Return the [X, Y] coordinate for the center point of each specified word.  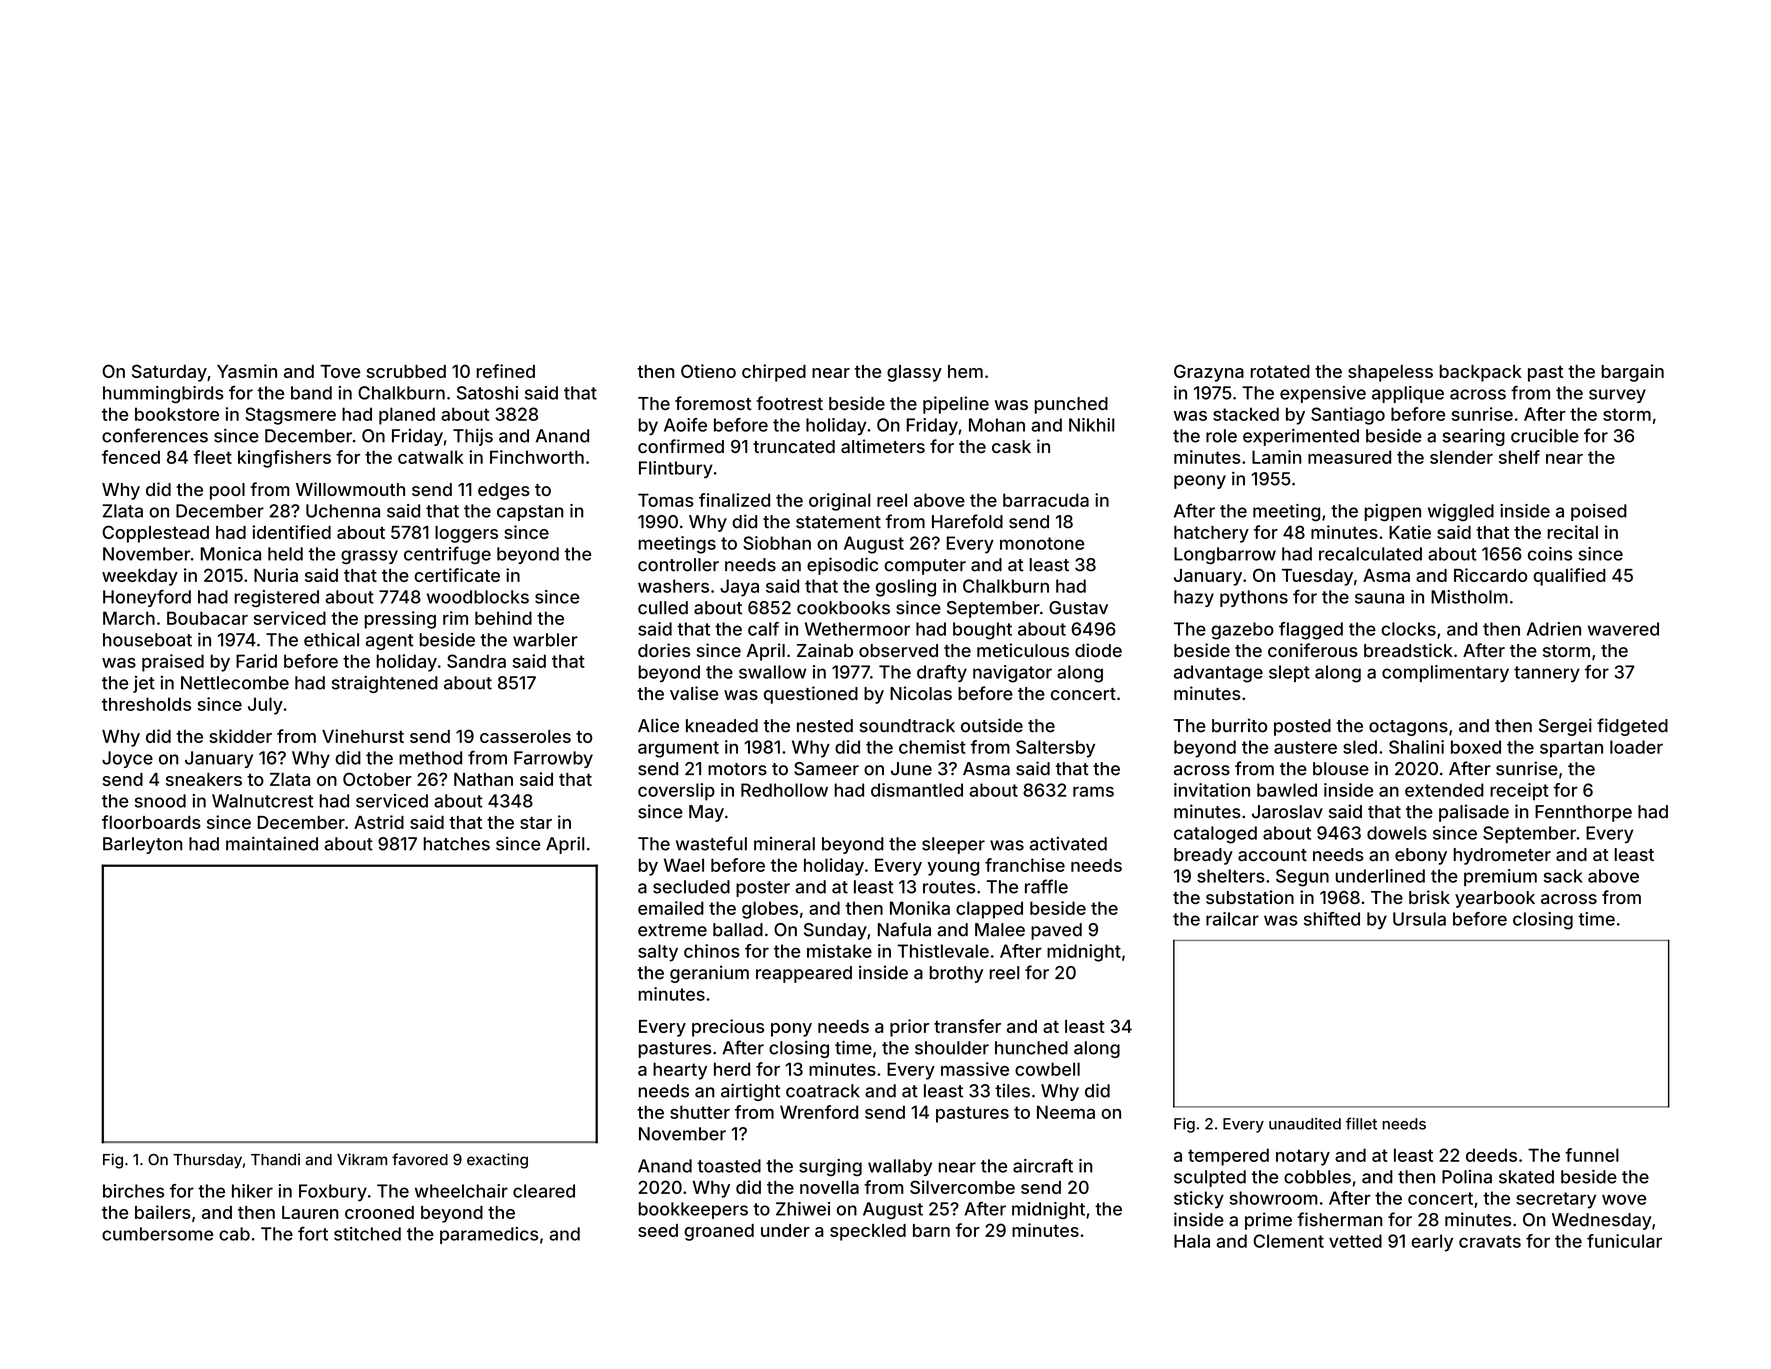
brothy [956, 974]
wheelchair [461, 1191]
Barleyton [142, 845]
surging [830, 1167]
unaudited [1305, 1124]
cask [1011, 446]
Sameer [826, 769]
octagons [1408, 728]
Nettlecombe [235, 683]
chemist [932, 747]
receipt [1519, 792]
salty [658, 953]
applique [1408, 394]
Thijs [473, 437]
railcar [1232, 919]
